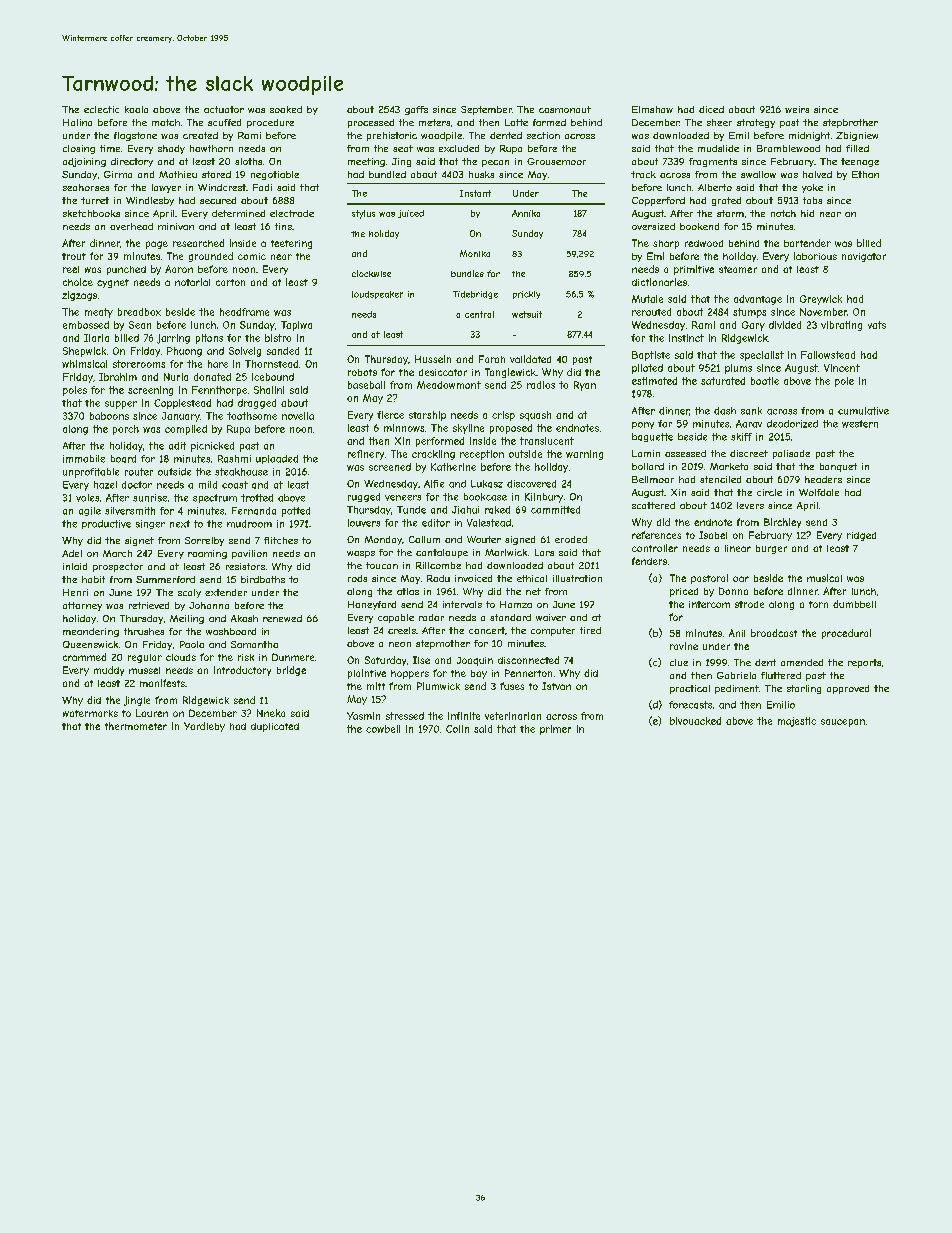 This screenshot has height=1233, width=952. I want to click on cosmonaut, so click(565, 109).
